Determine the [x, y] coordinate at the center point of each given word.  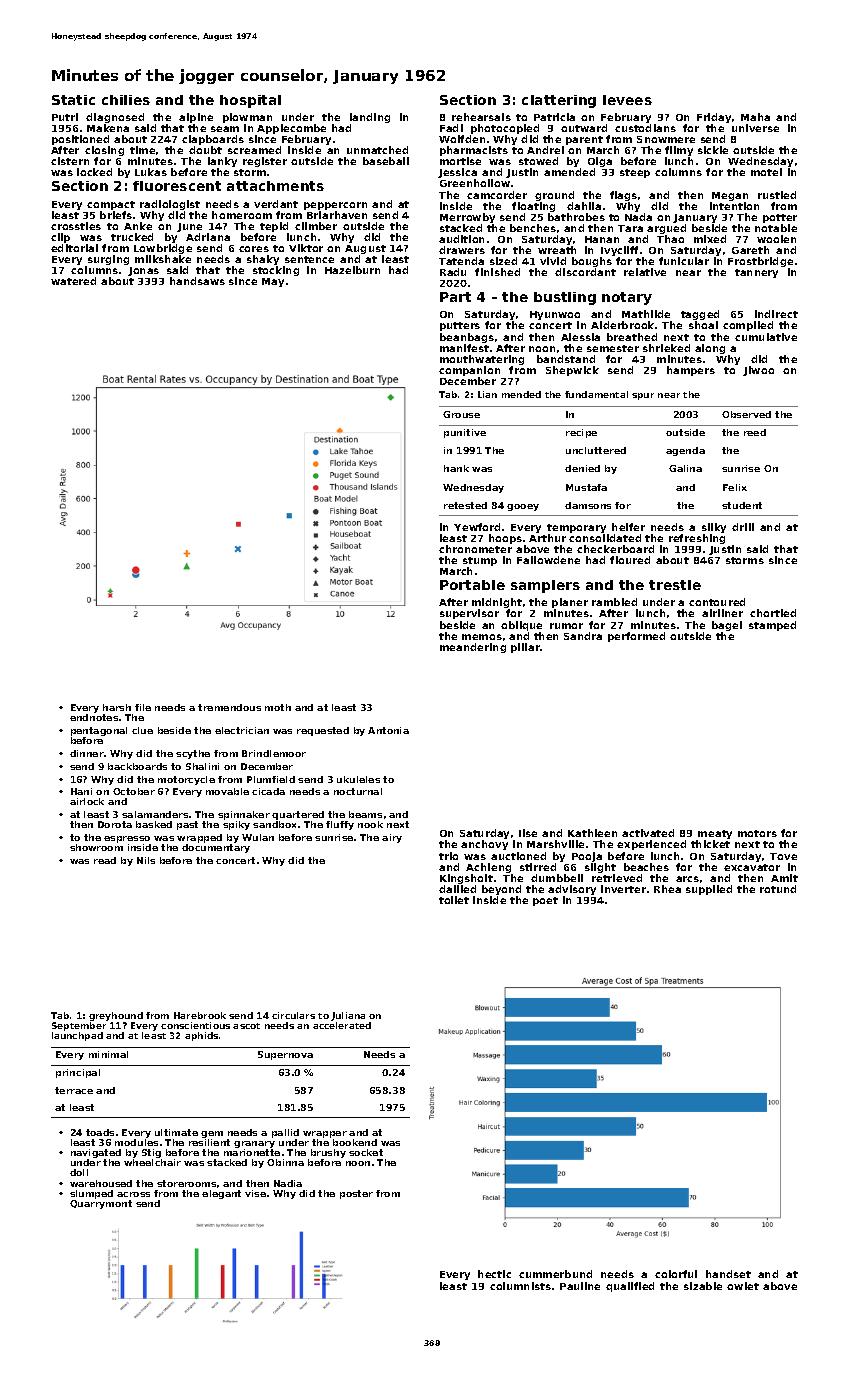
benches [533, 228]
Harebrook [200, 1015]
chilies [126, 100]
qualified [630, 1287]
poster [356, 1194]
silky [714, 528]
